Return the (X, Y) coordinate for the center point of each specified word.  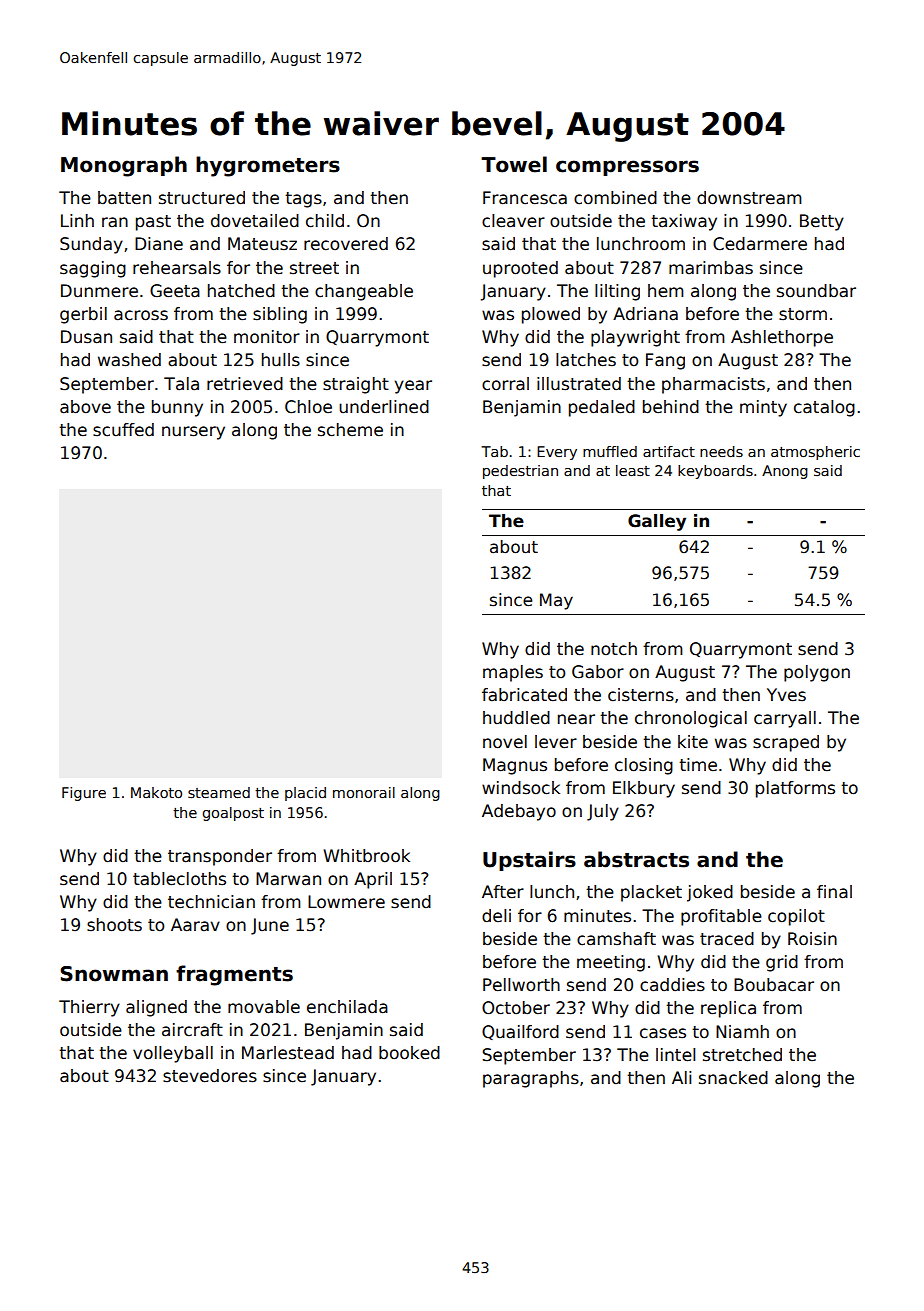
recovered (346, 244)
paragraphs (531, 1079)
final (834, 892)
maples (513, 673)
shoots (114, 925)
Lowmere (346, 902)
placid (305, 794)
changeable (364, 292)
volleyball (173, 1054)
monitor (267, 337)
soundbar (816, 291)
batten (124, 198)
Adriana (645, 314)
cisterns (641, 695)
